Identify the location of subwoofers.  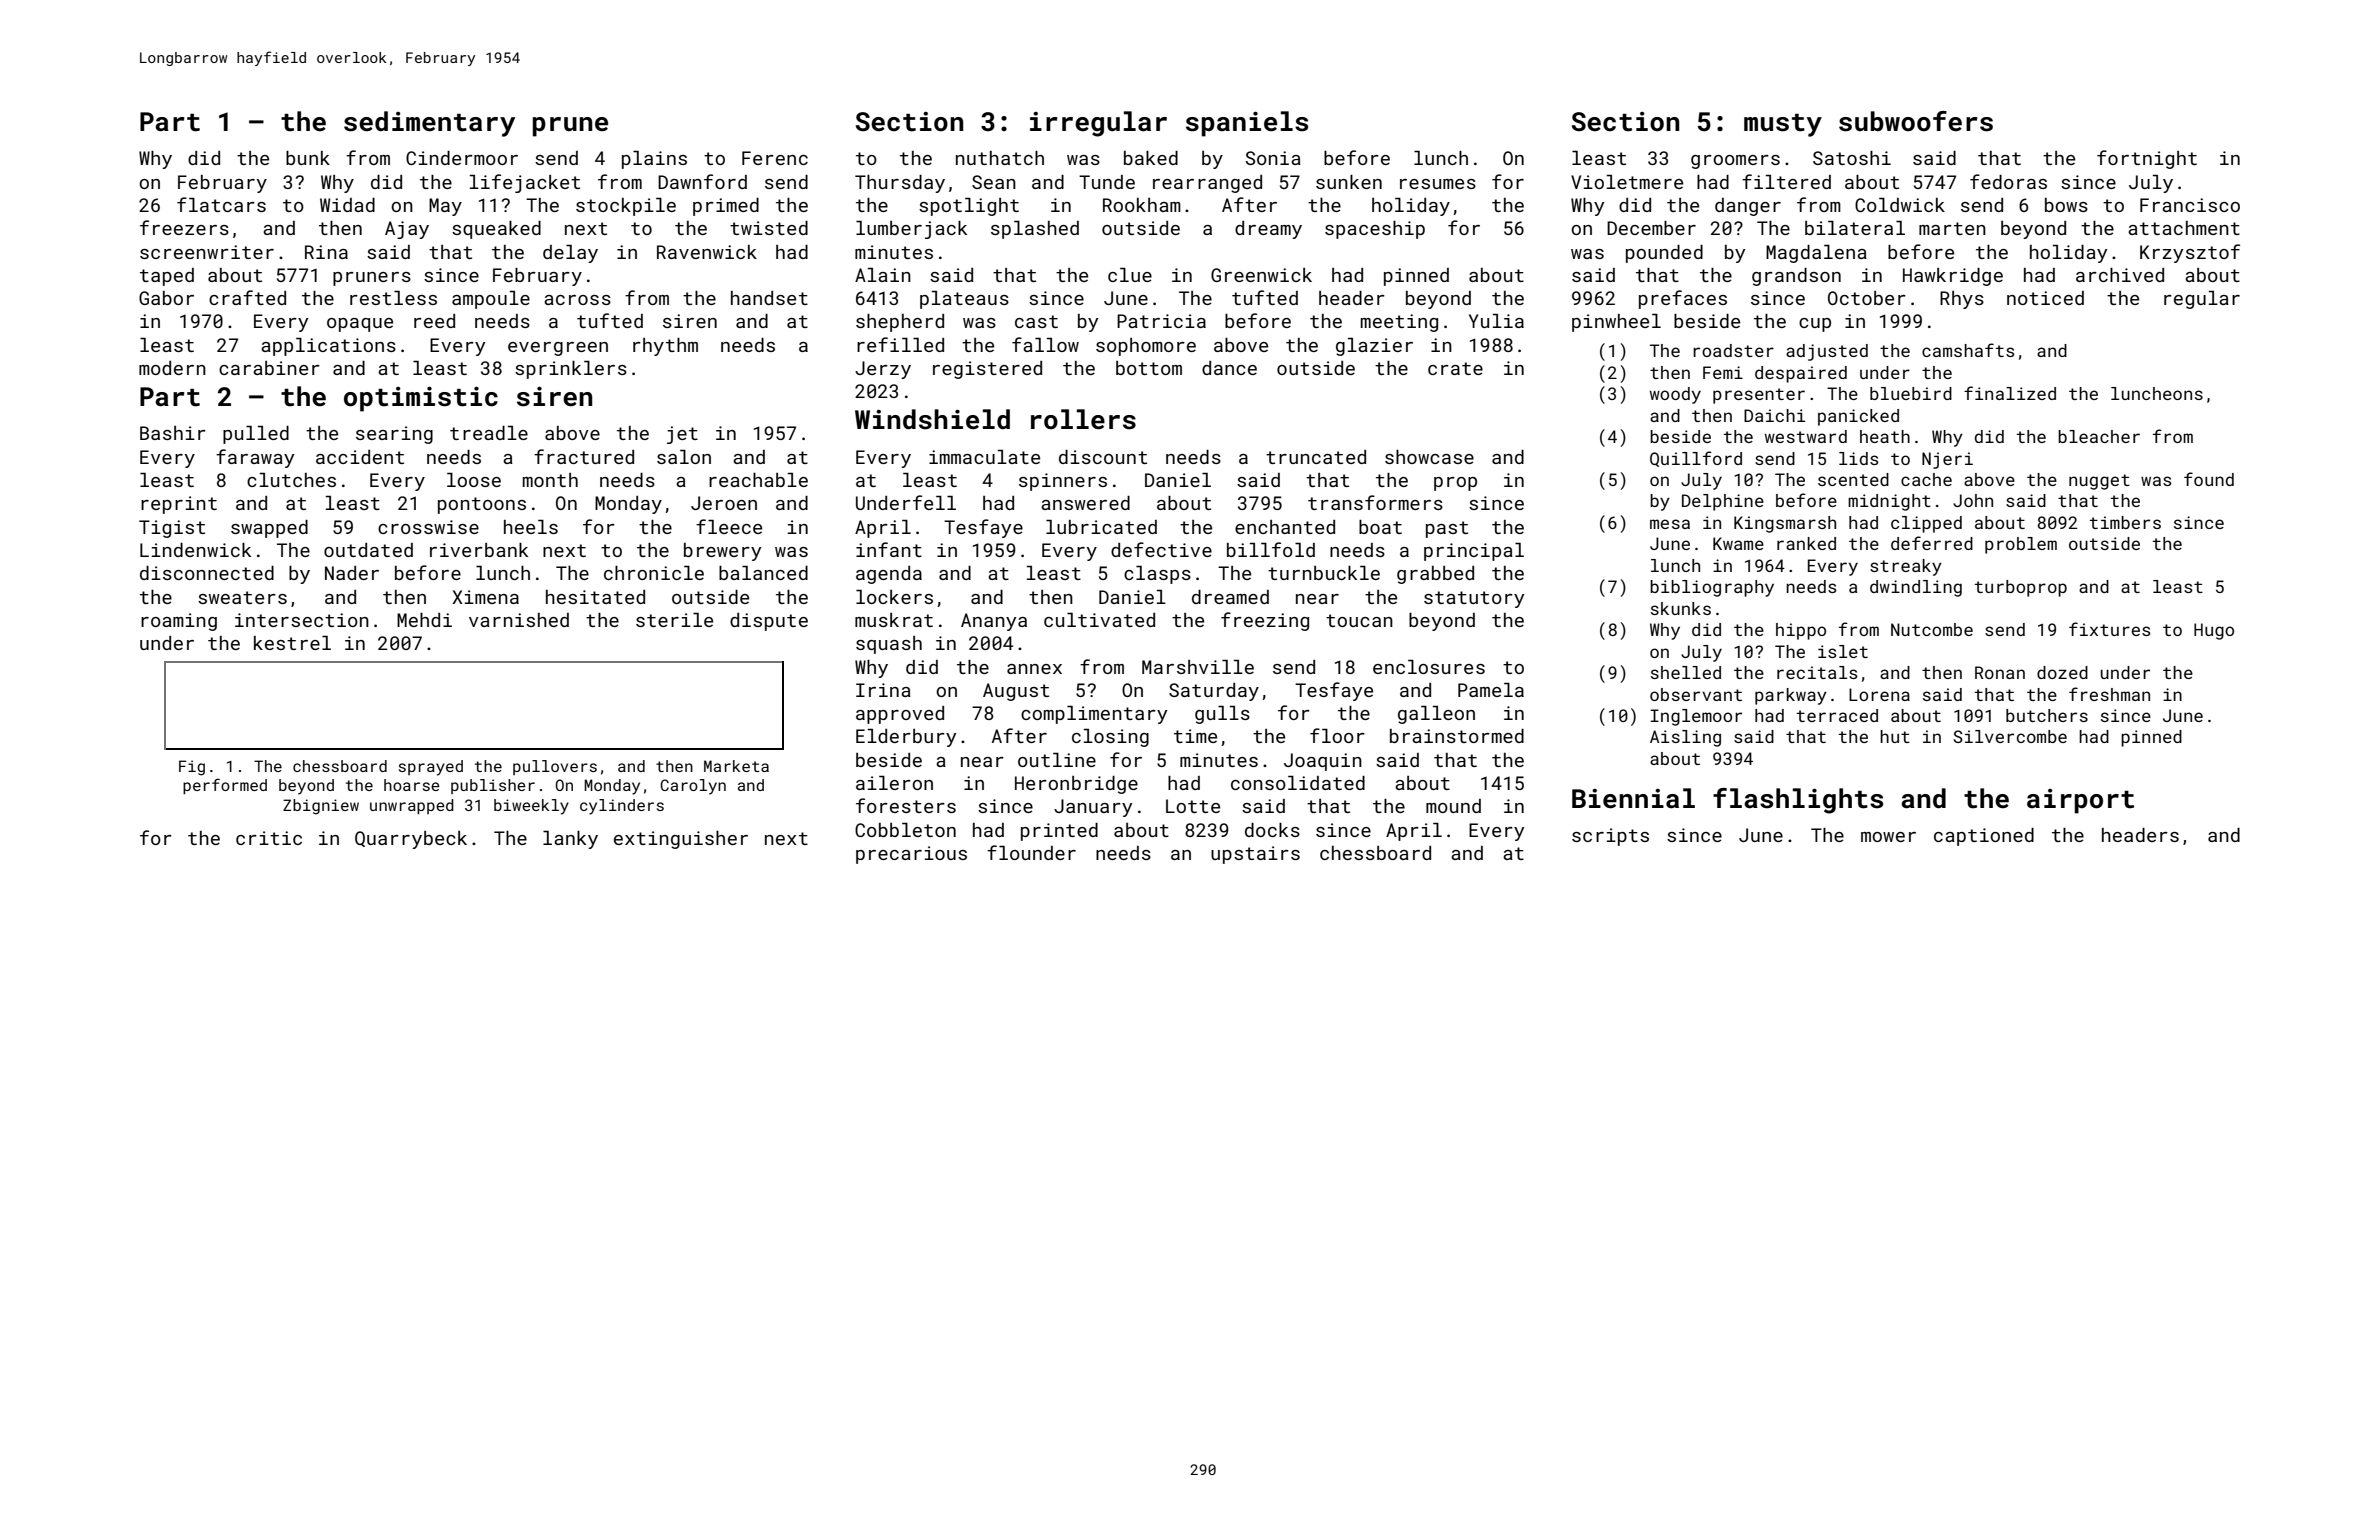
(1916, 121).
